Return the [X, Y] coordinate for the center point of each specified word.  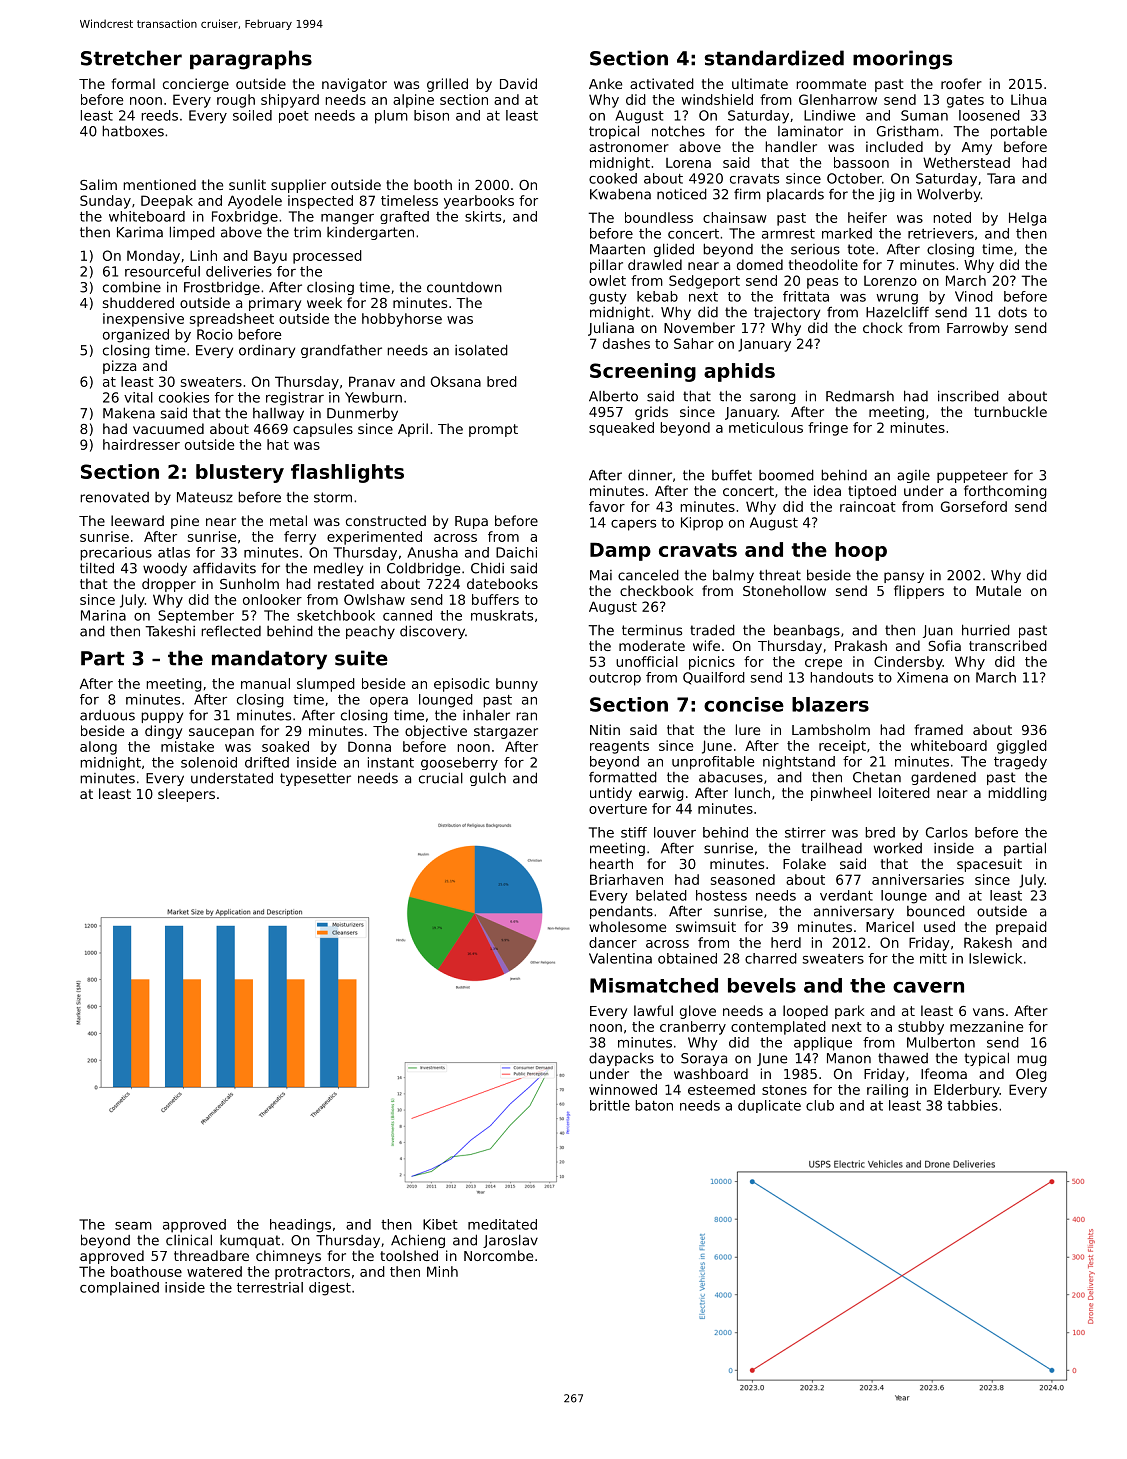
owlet [607, 280]
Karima [140, 232]
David [518, 83]
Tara [1001, 178]
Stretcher [131, 58]
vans [988, 1012]
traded [712, 630]
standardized [774, 58]
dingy [163, 732]
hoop [861, 551]
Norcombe [498, 1255]
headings [300, 1226]
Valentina [620, 958]
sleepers [186, 795]
